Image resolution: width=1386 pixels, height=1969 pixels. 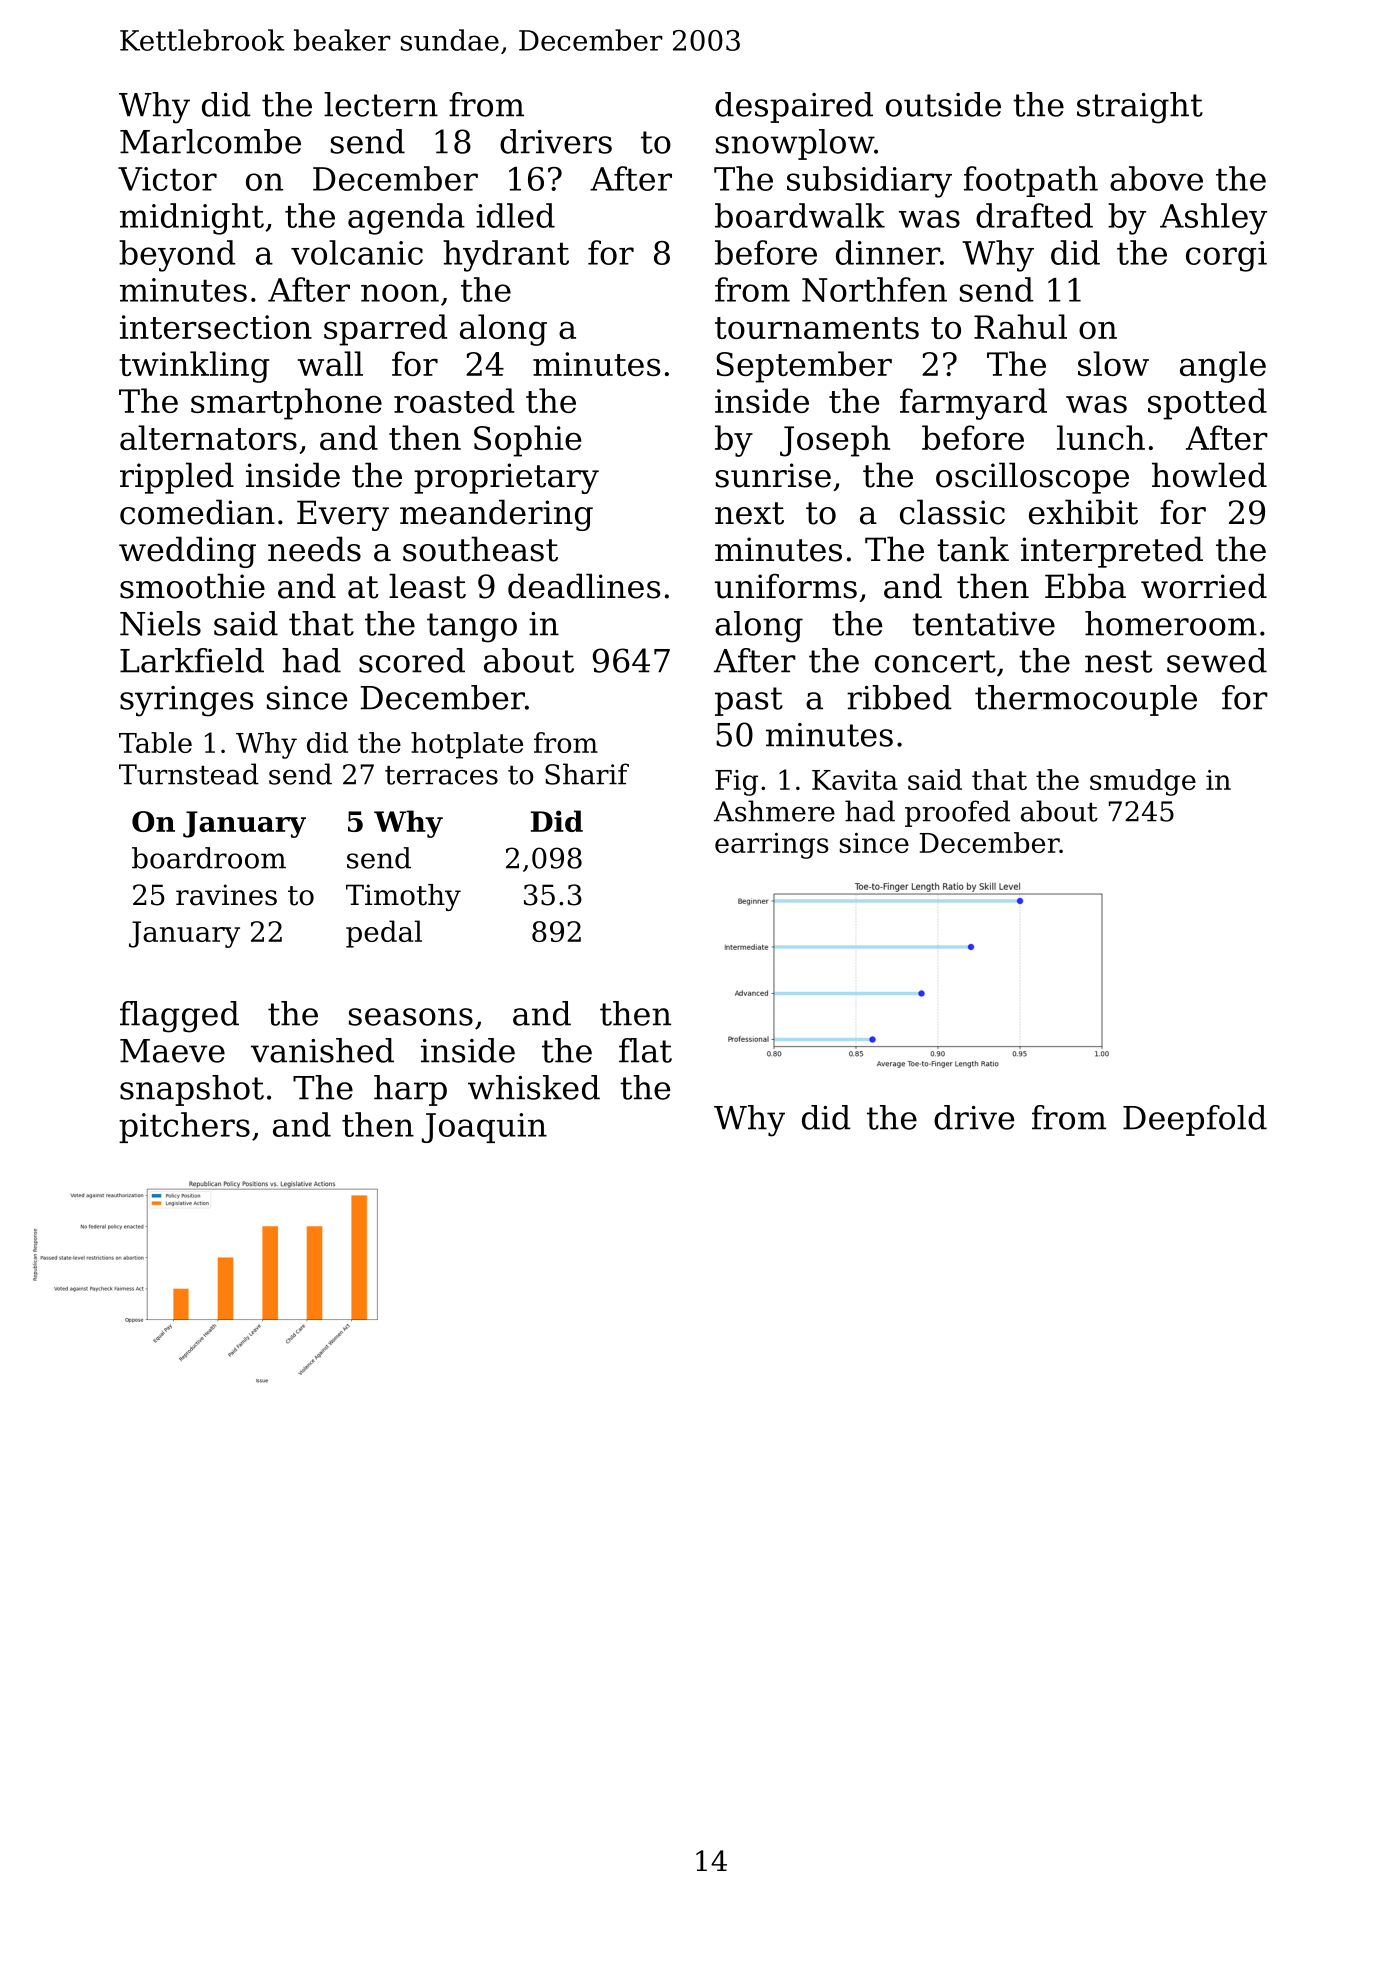 I want to click on Larkfield, so click(x=192, y=660).
